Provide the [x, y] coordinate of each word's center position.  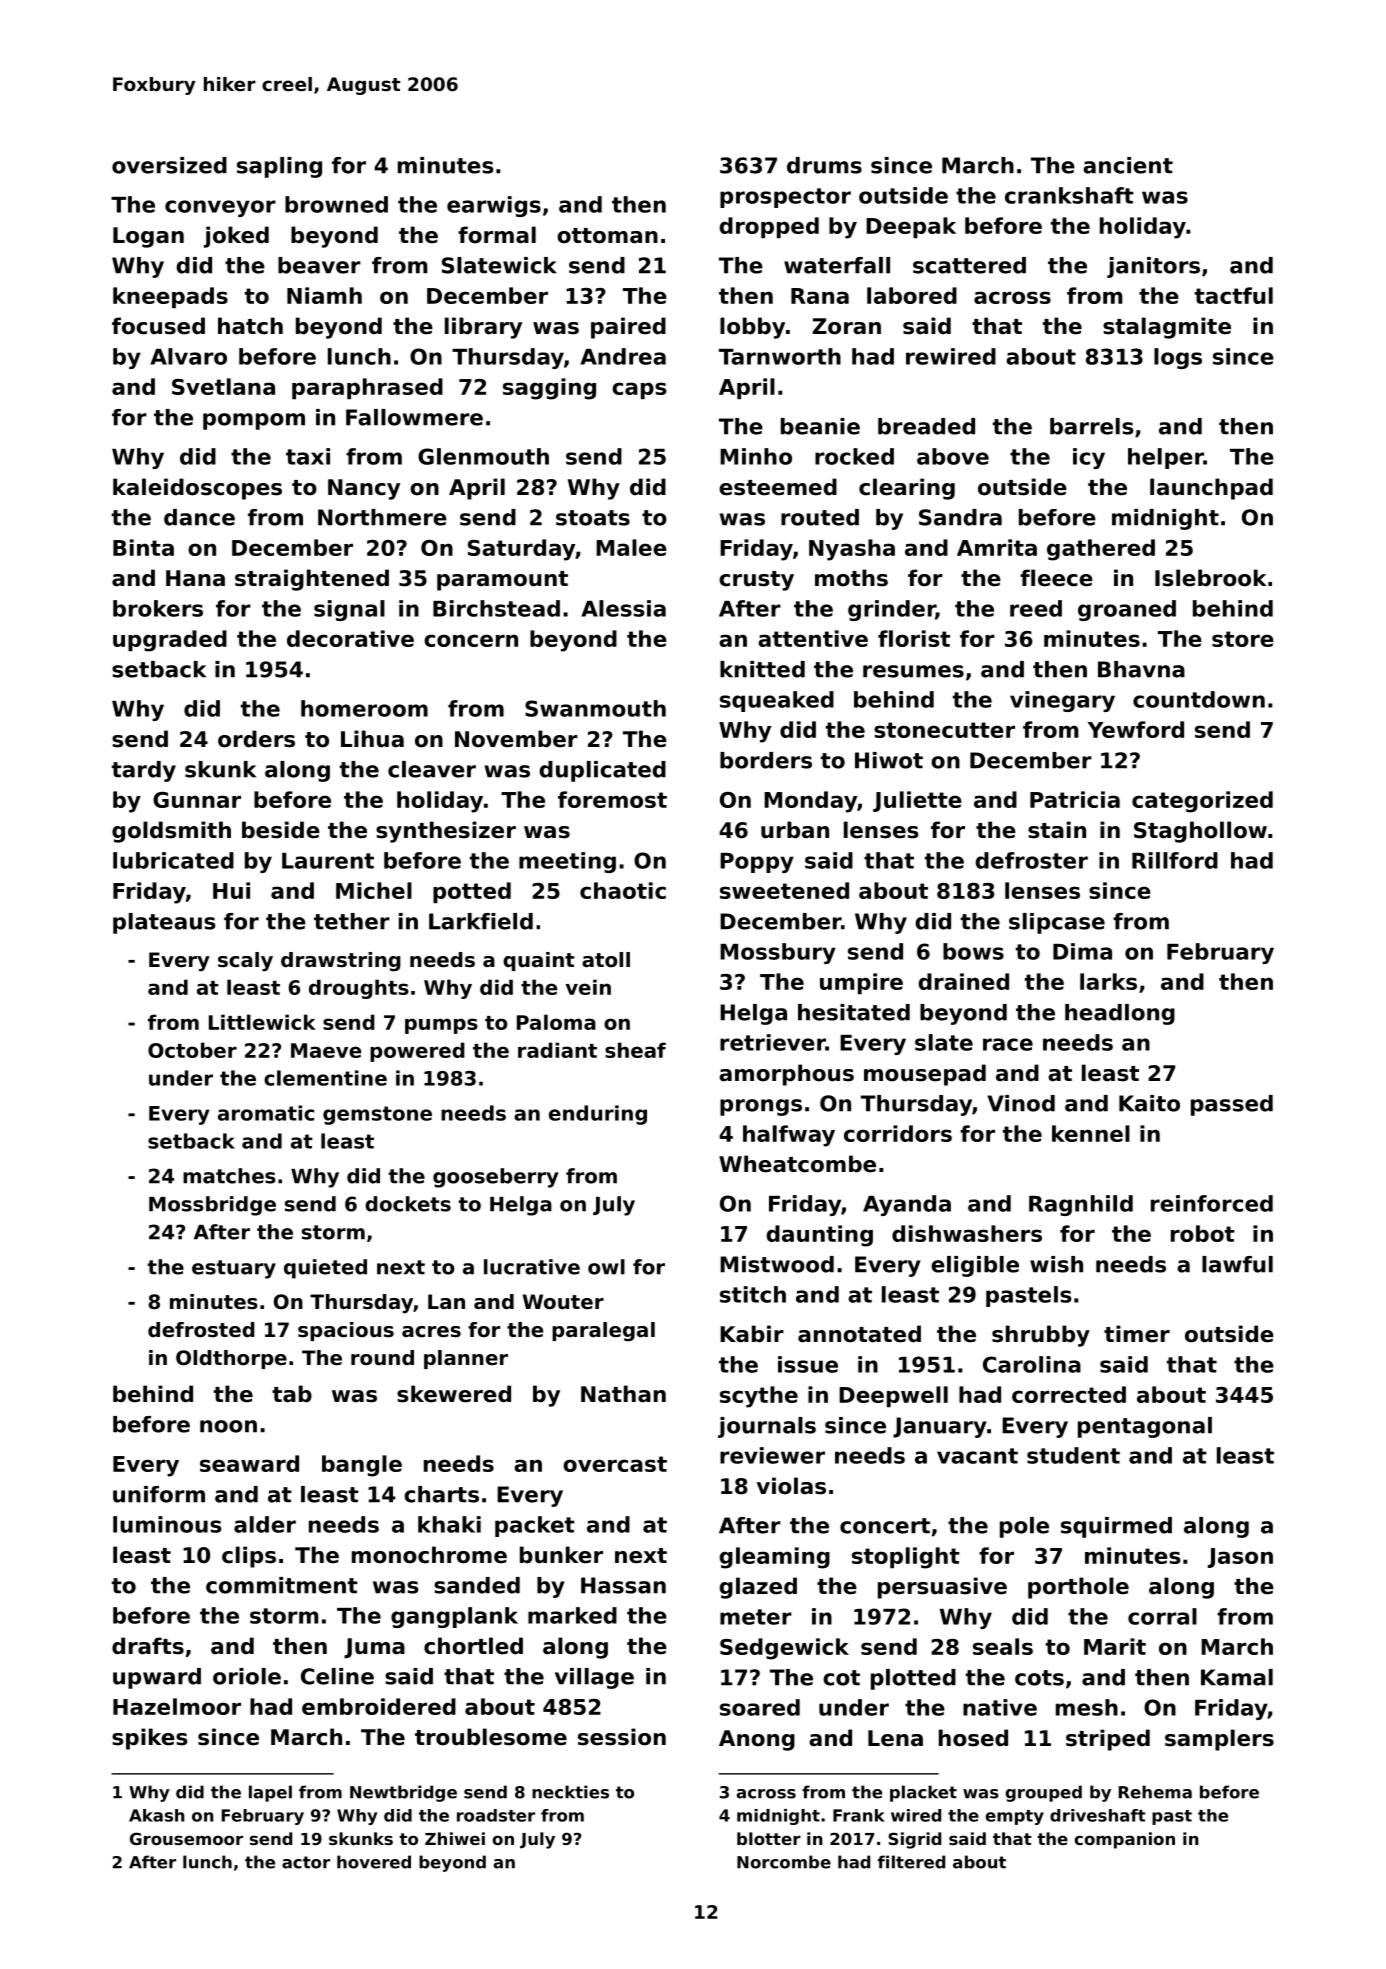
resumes [913, 671]
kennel [1091, 1133]
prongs [761, 1107]
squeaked [777, 701]
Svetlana [223, 386]
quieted [325, 1269]
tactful [1234, 295]
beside [281, 830]
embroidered [379, 1706]
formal [497, 235]
